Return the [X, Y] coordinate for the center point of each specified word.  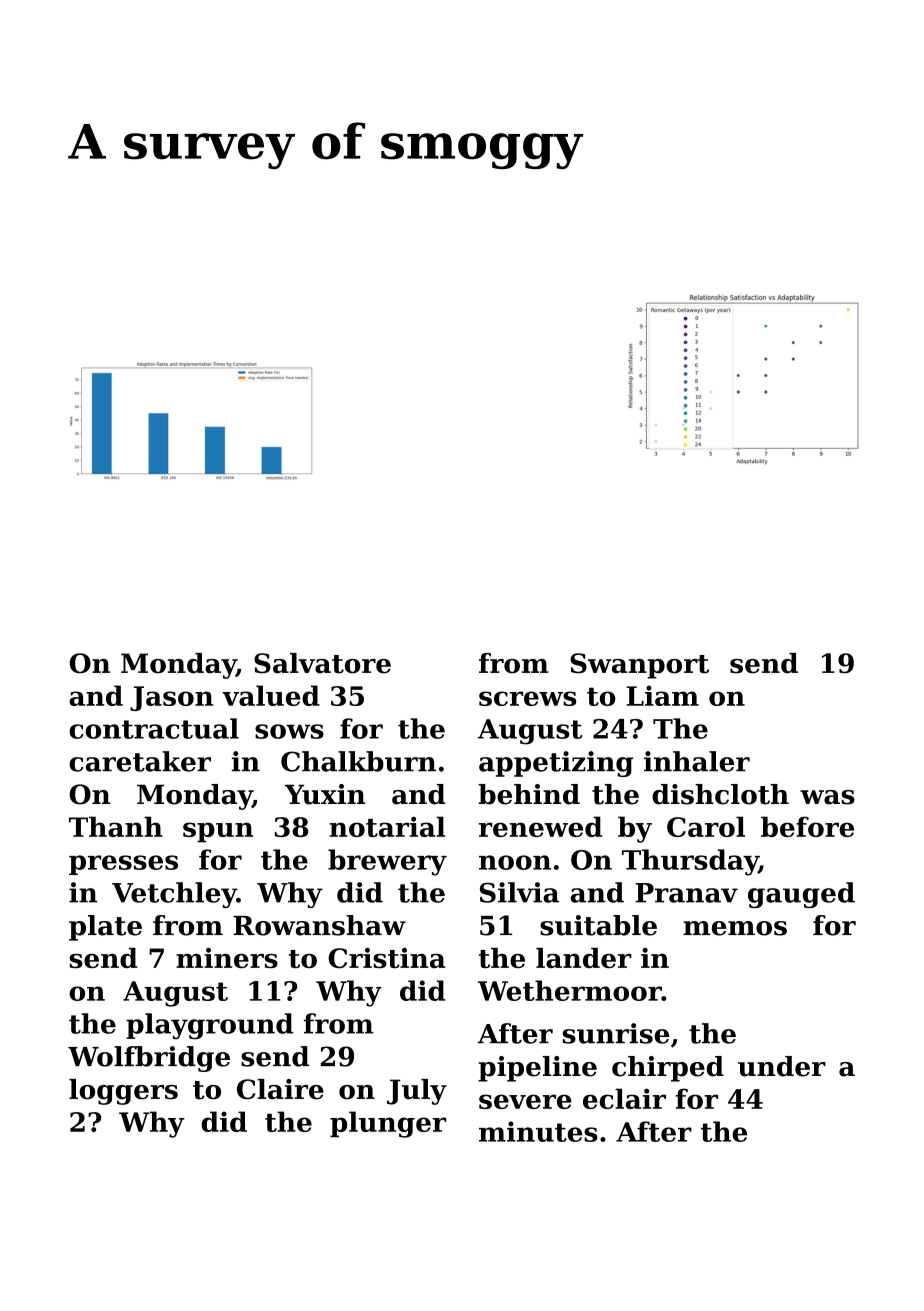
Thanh [116, 826]
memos [735, 928]
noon [515, 862]
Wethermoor [570, 990]
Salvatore [322, 663]
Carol [706, 826]
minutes [538, 1131]
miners [227, 958]
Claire [280, 1089]
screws [527, 698]
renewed [540, 826]
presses [123, 865]
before [807, 826]
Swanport [639, 666]
